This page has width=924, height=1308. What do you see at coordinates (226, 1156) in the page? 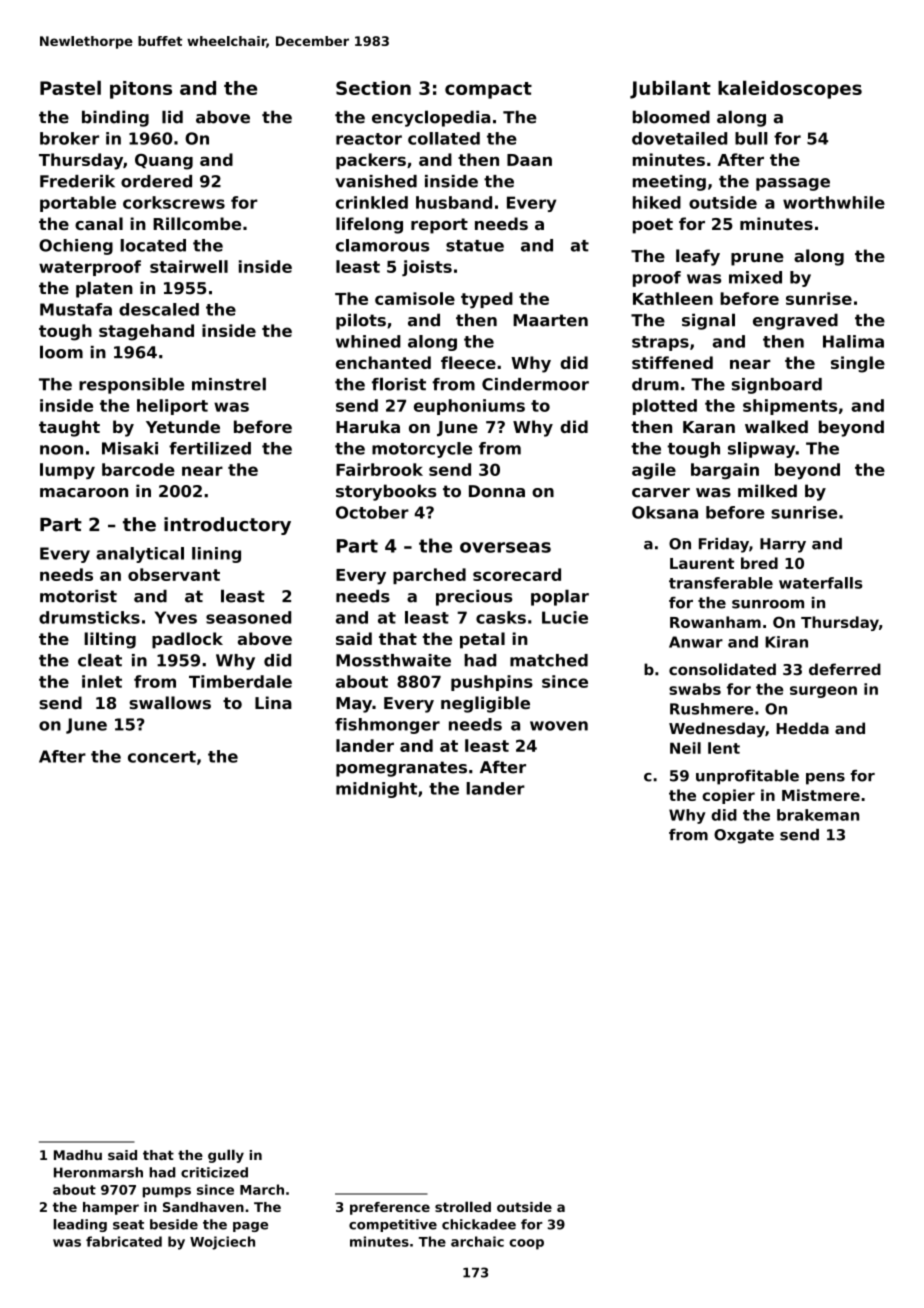
I see `gully` at bounding box center [226, 1156].
